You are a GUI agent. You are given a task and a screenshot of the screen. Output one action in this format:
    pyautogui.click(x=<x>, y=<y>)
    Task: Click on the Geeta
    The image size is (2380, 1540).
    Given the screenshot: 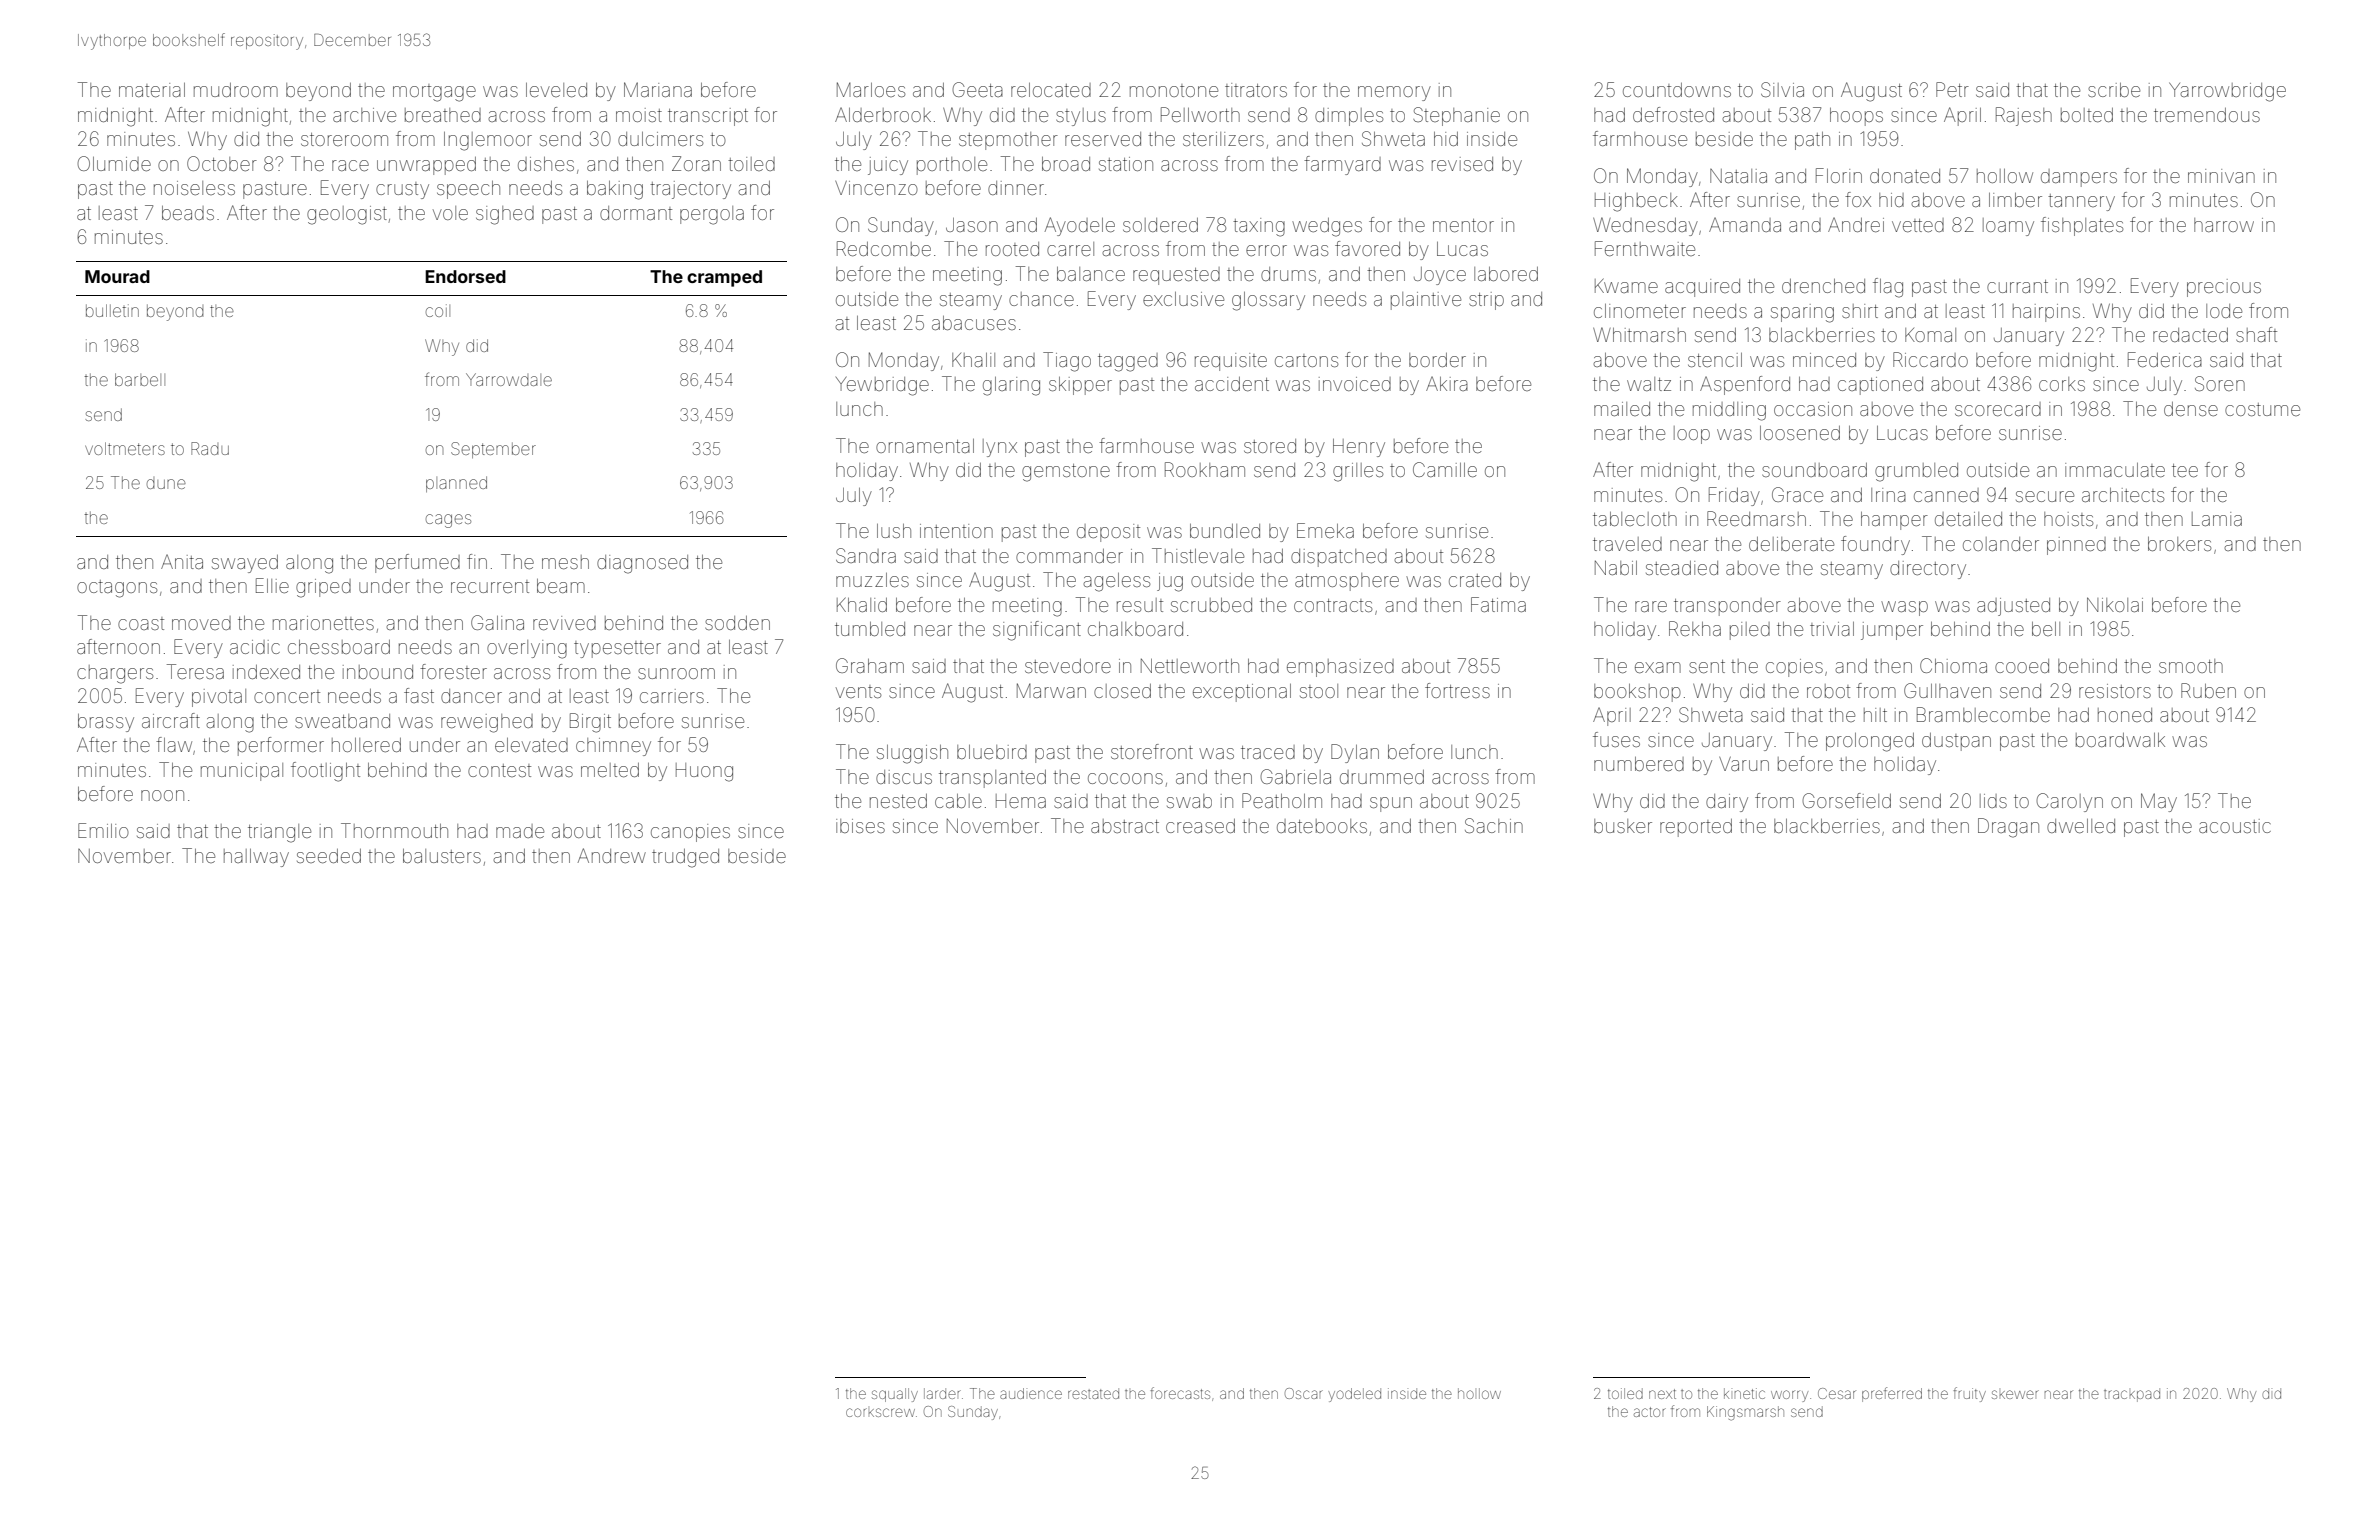 What is the action you would take?
    pyautogui.click(x=977, y=89)
